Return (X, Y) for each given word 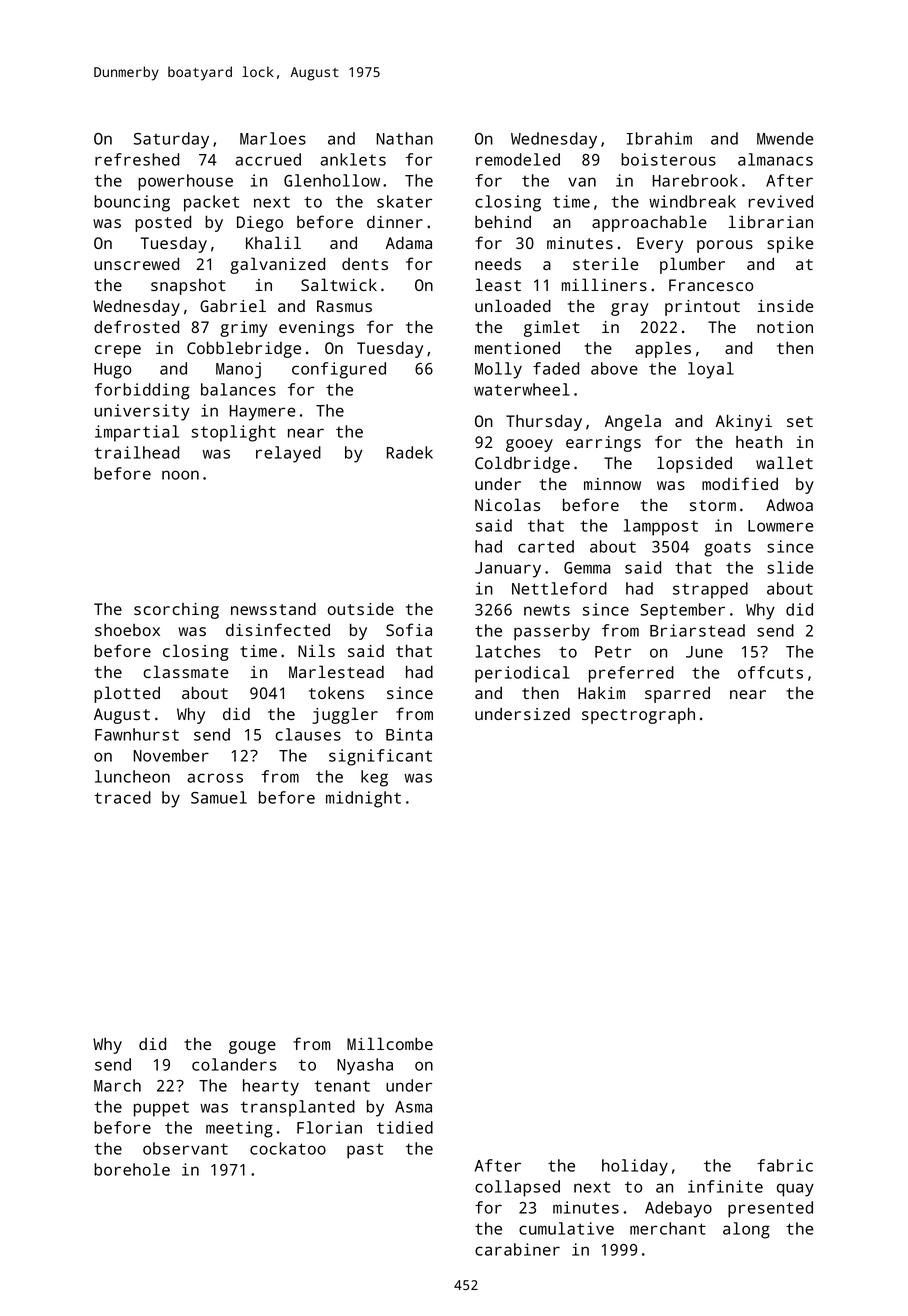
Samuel (219, 797)
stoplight (233, 433)
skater (404, 201)
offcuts (770, 672)
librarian (771, 221)
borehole (132, 1169)
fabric (785, 1165)
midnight (363, 799)
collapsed (517, 1188)
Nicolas (507, 504)
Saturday (171, 140)
